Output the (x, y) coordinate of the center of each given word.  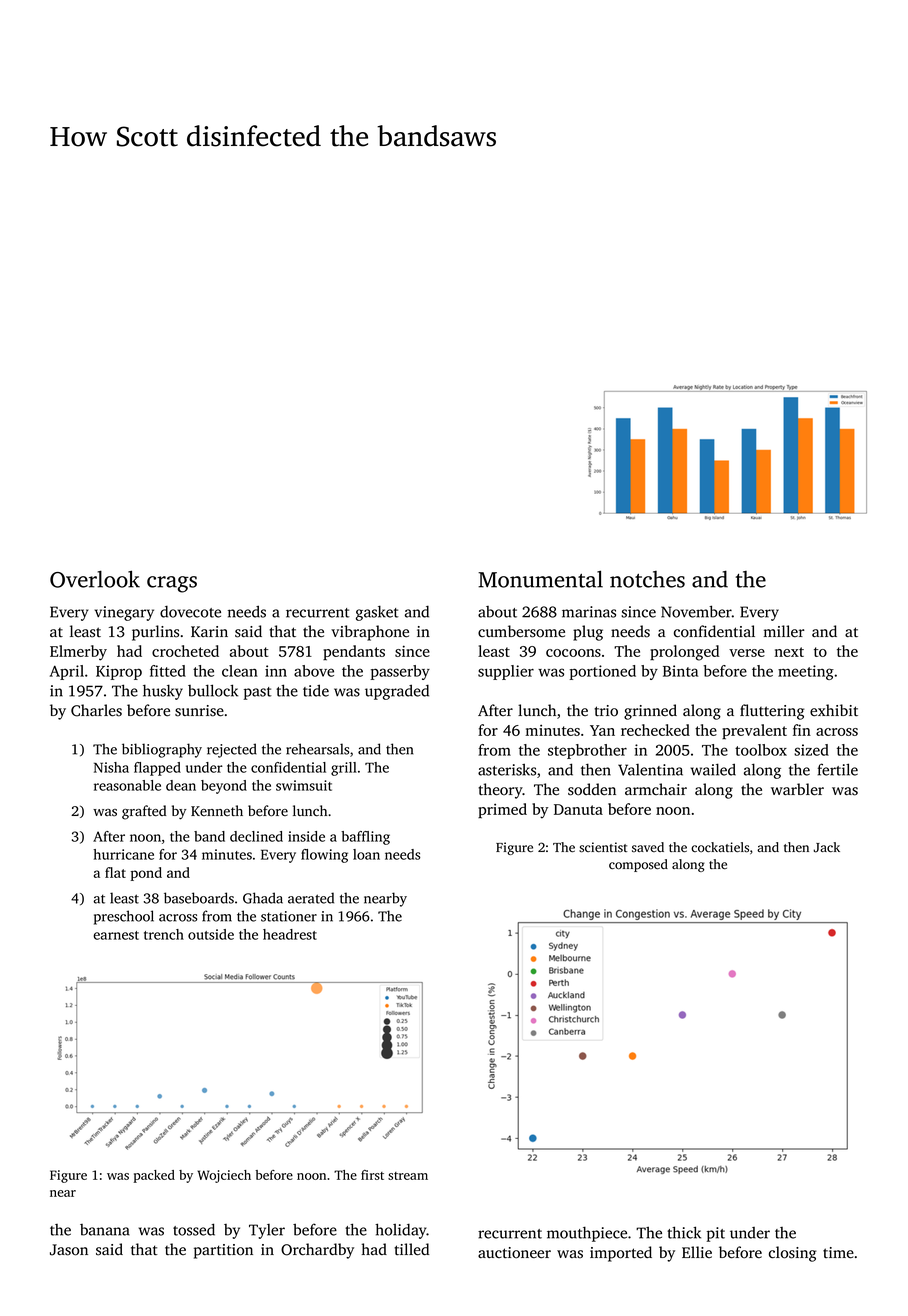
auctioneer (514, 1253)
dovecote (190, 612)
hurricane (123, 854)
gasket (377, 613)
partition (223, 1251)
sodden (592, 789)
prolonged (684, 653)
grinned (650, 712)
